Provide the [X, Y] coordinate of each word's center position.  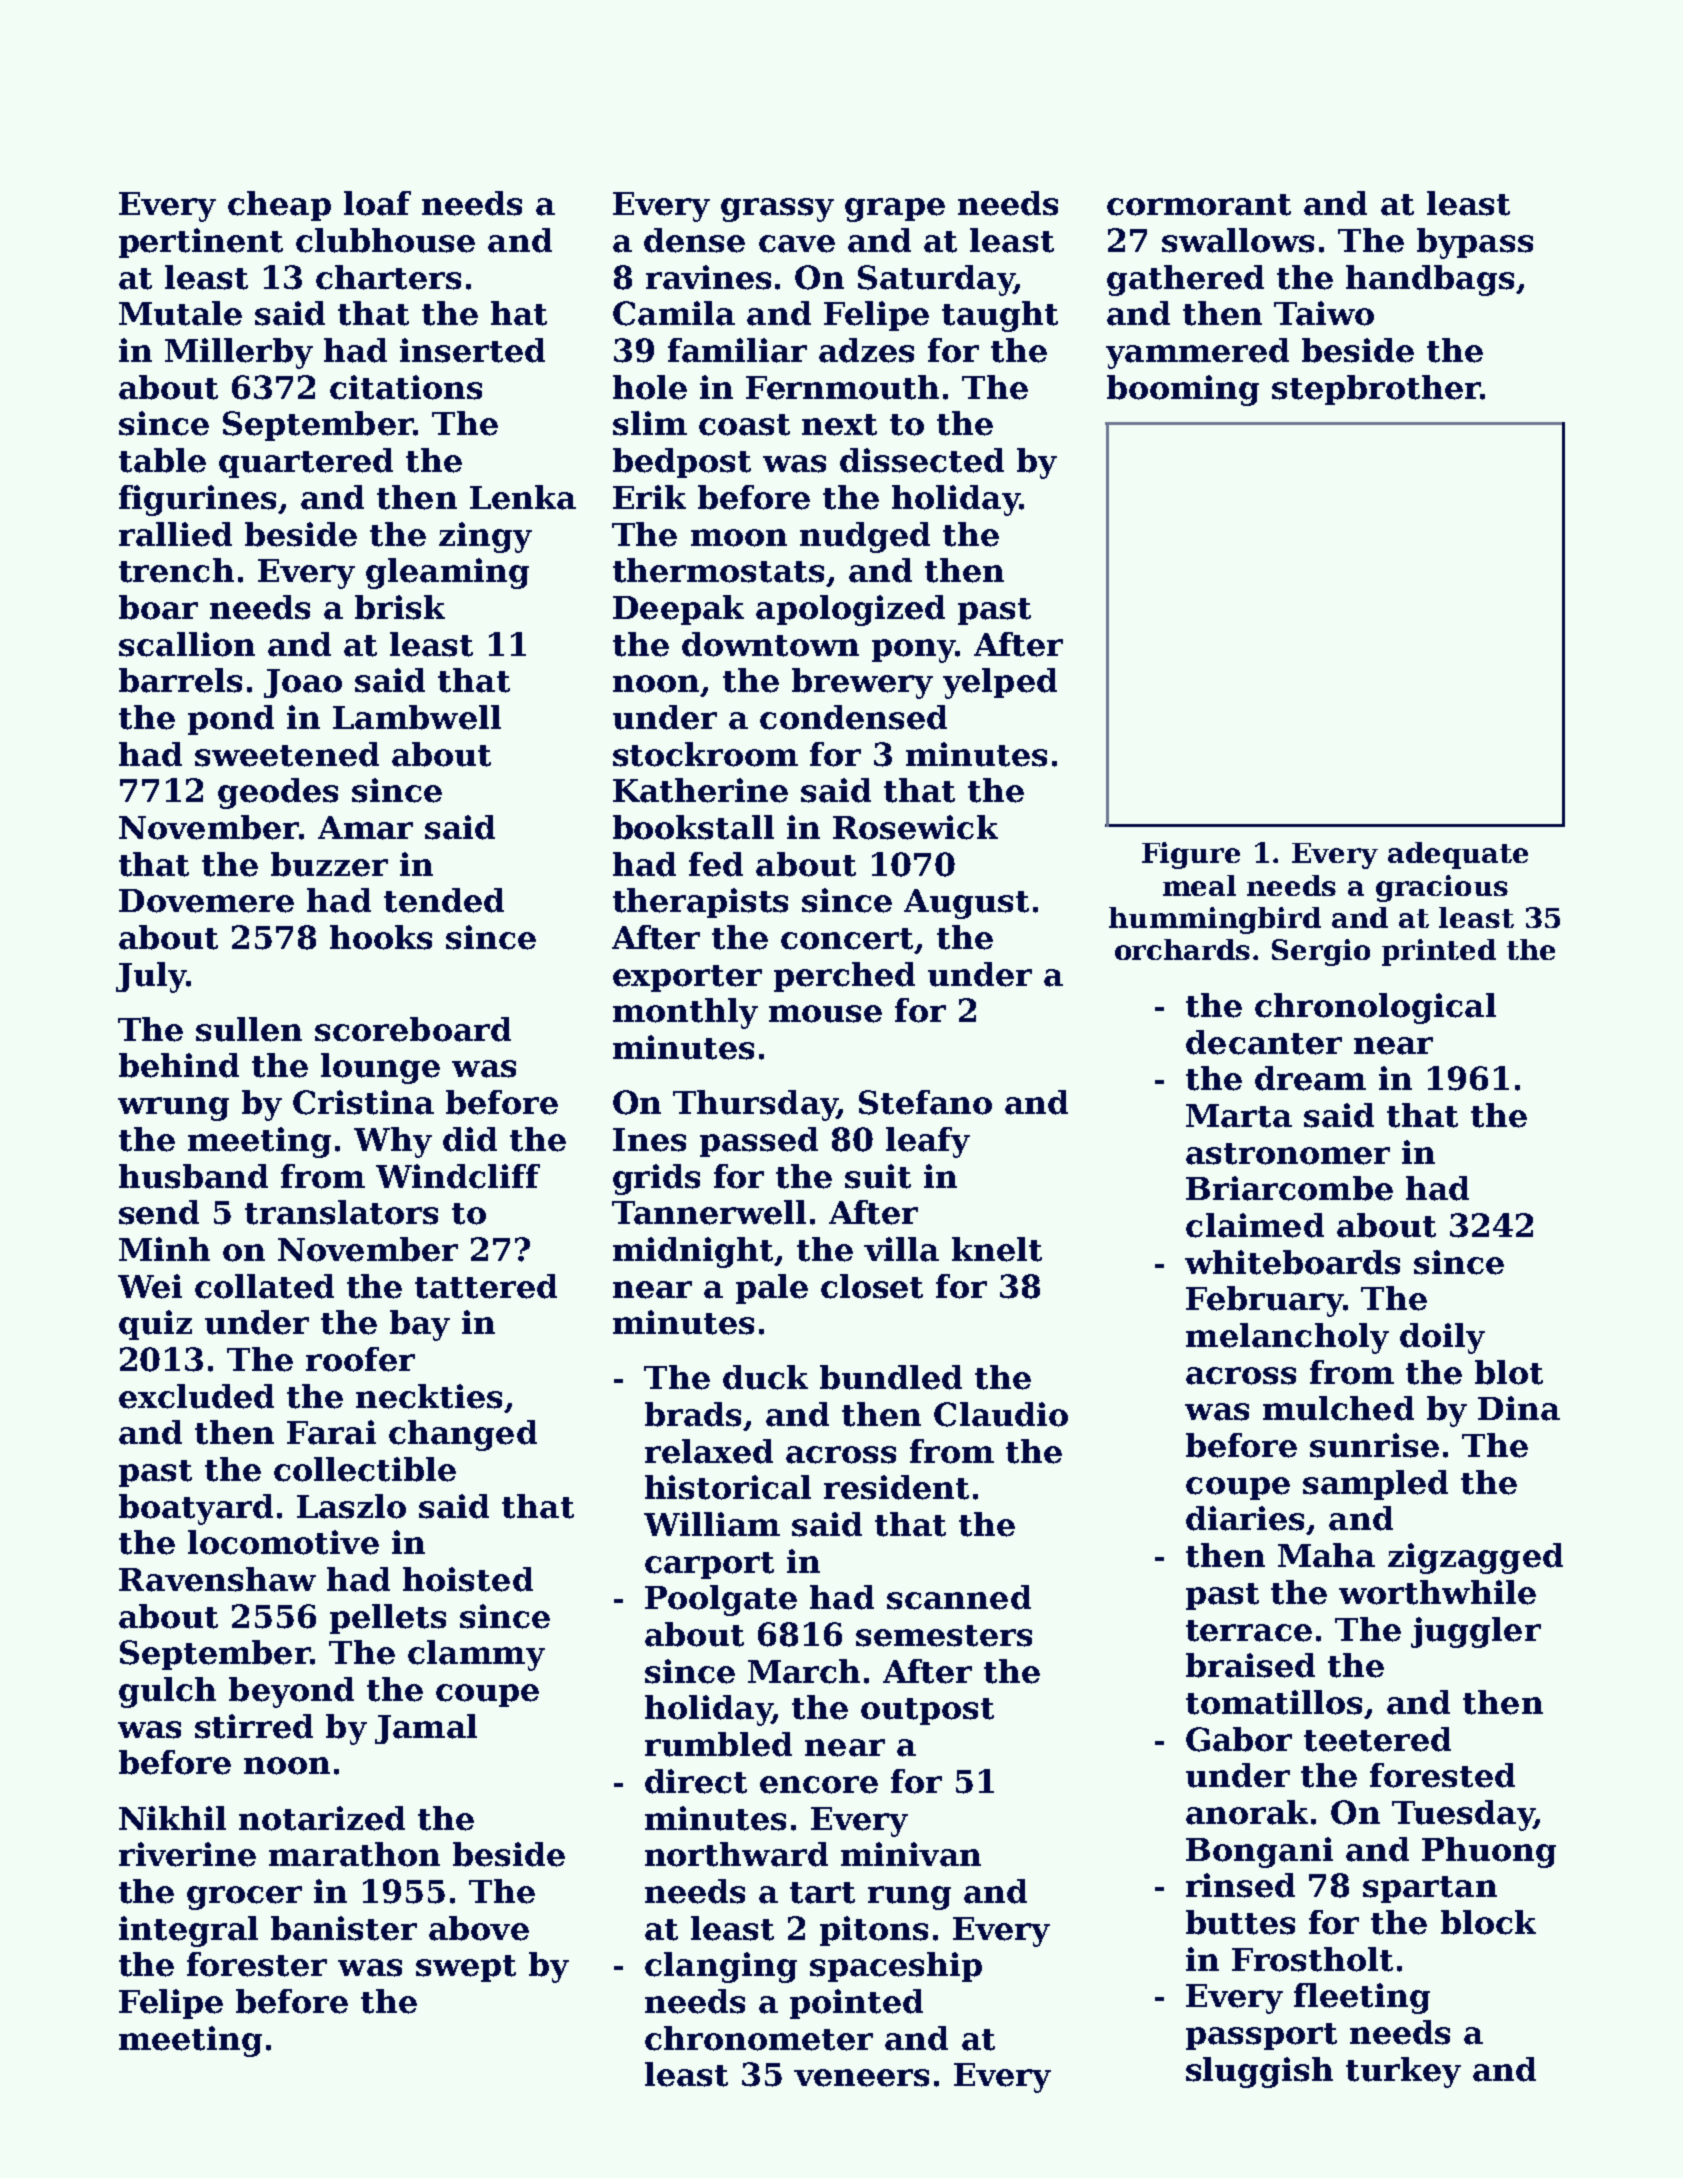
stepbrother [1376, 390]
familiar [737, 350]
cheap [279, 206]
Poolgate [721, 1600]
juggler [1476, 1632]
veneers [861, 2078]
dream [1310, 1078]
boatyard [196, 1509]
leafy [928, 1142]
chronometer [759, 2038]
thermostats [718, 570]
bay [420, 1325]
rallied [175, 534]
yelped [1000, 683]
